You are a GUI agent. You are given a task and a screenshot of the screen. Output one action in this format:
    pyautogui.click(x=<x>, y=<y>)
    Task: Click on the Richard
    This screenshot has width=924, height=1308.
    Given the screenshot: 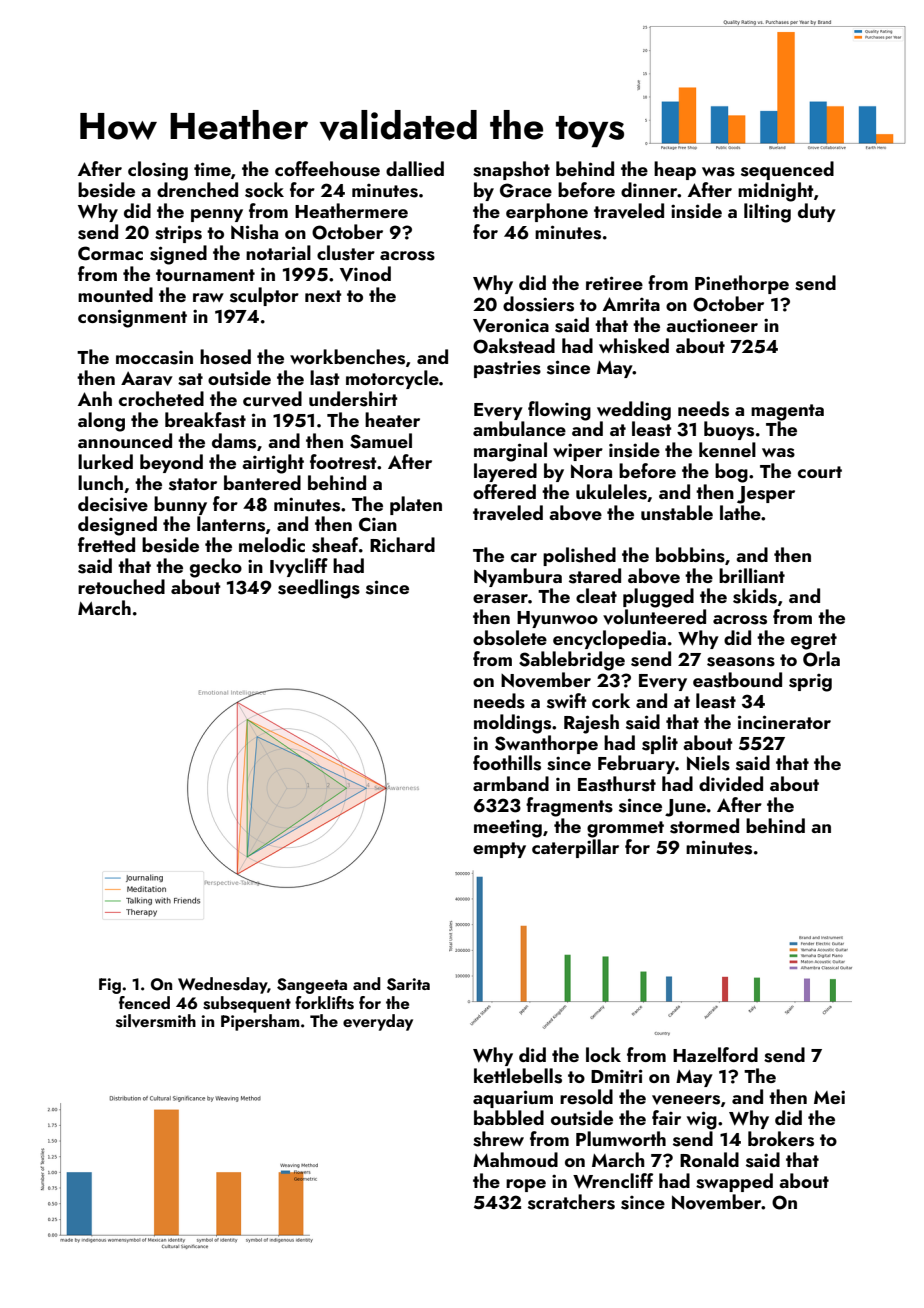 What is the action you would take?
    pyautogui.click(x=402, y=544)
